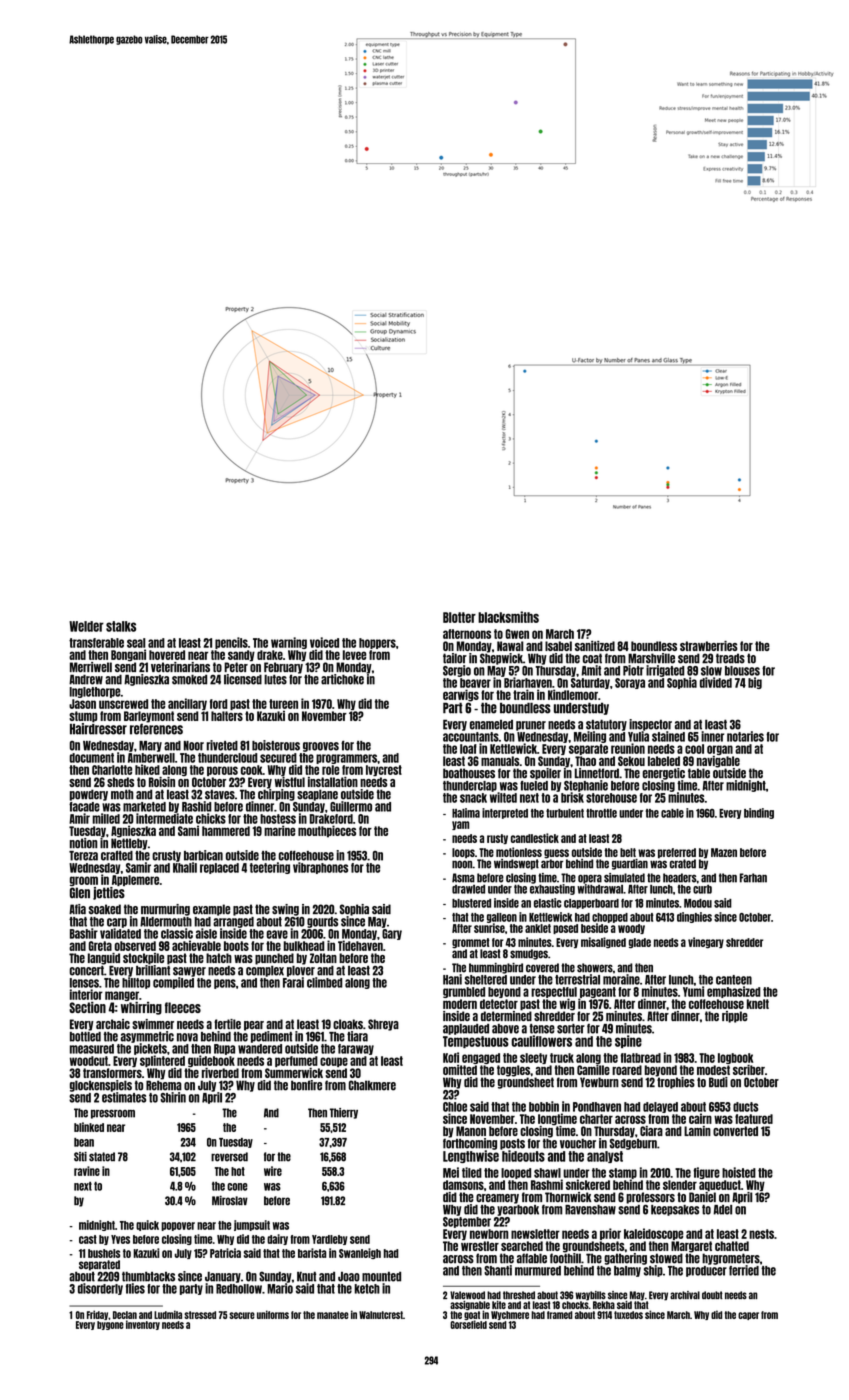  What do you see at coordinates (143, 1325) in the screenshot?
I see `inventory` at bounding box center [143, 1325].
